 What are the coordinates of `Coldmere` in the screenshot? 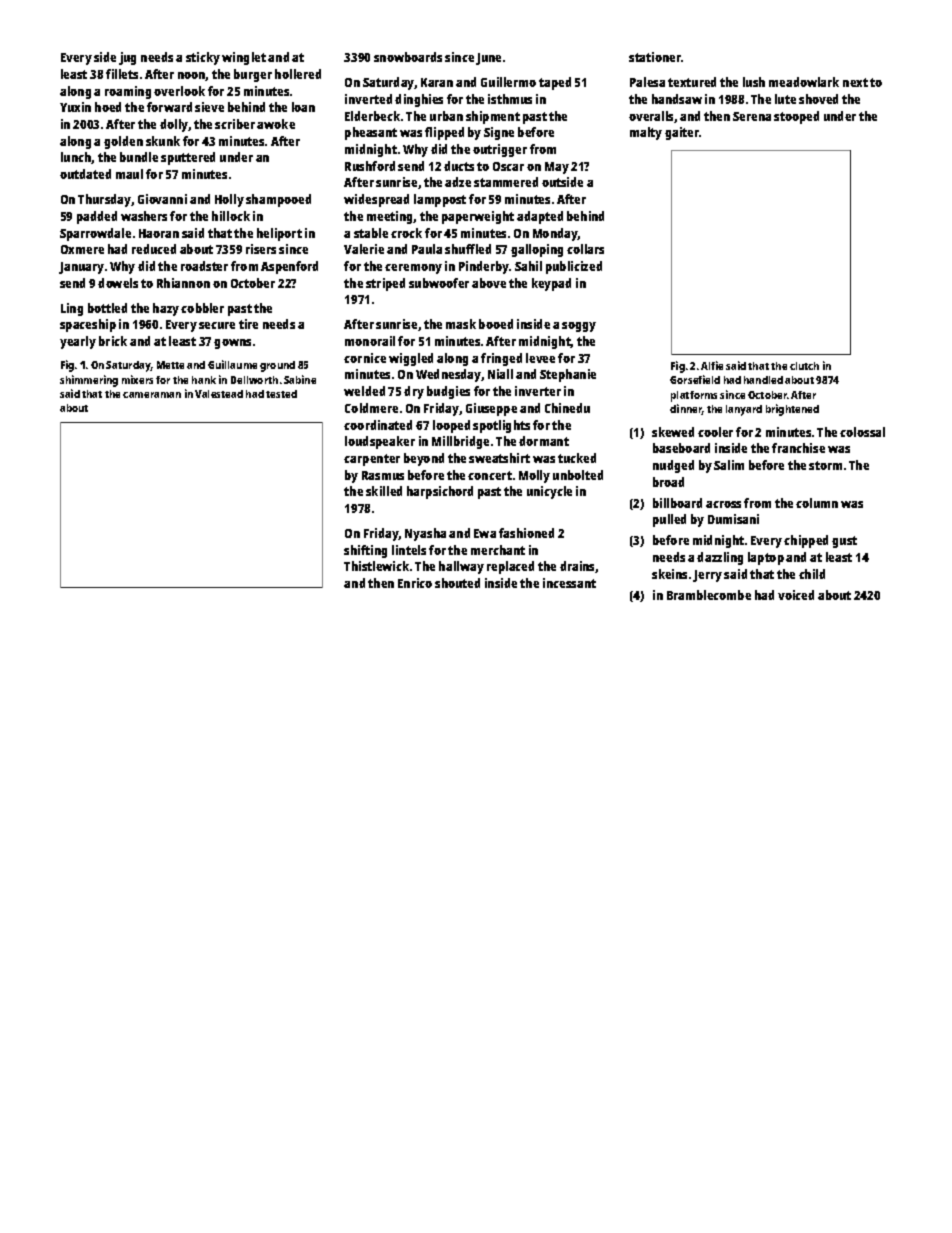 It's located at (371, 408).
